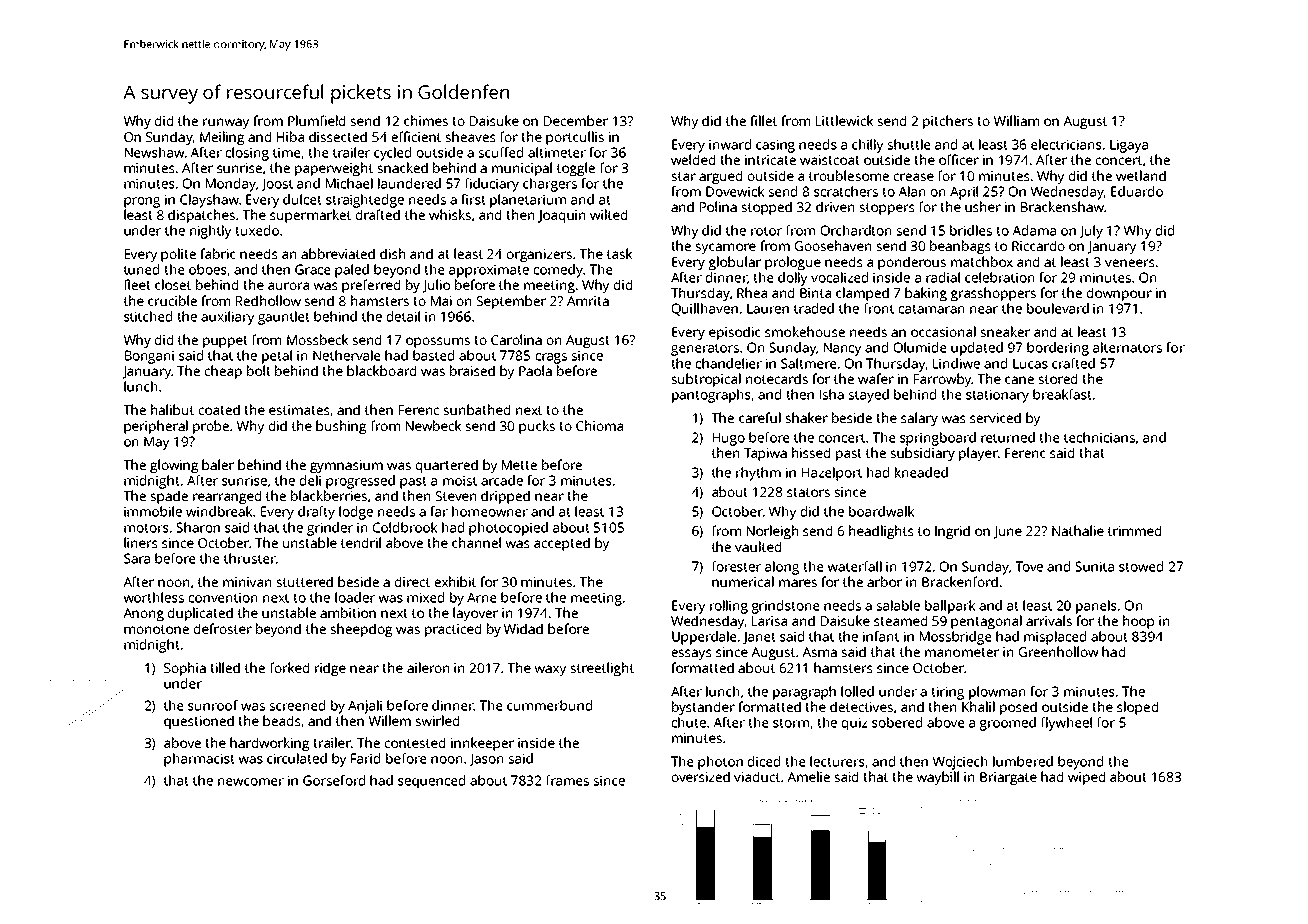  Describe the element at coordinates (226, 123) in the screenshot. I see `runway` at that location.
